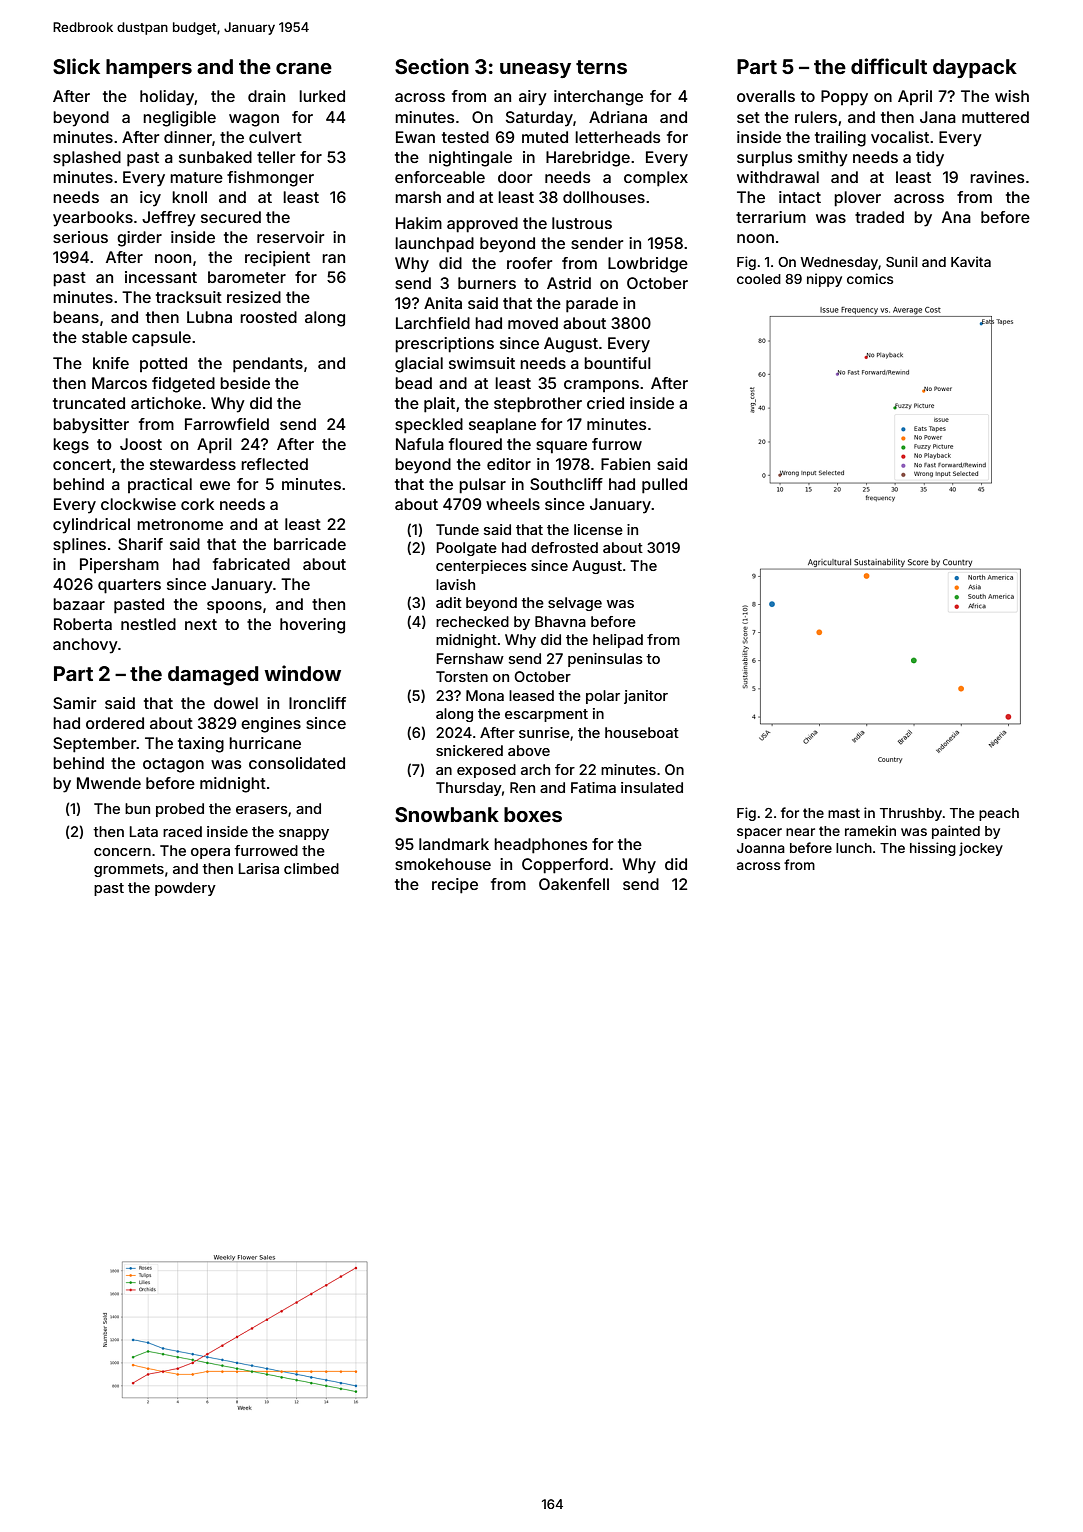 The image size is (1083, 1532). I want to click on Farrowfield, so click(227, 424).
